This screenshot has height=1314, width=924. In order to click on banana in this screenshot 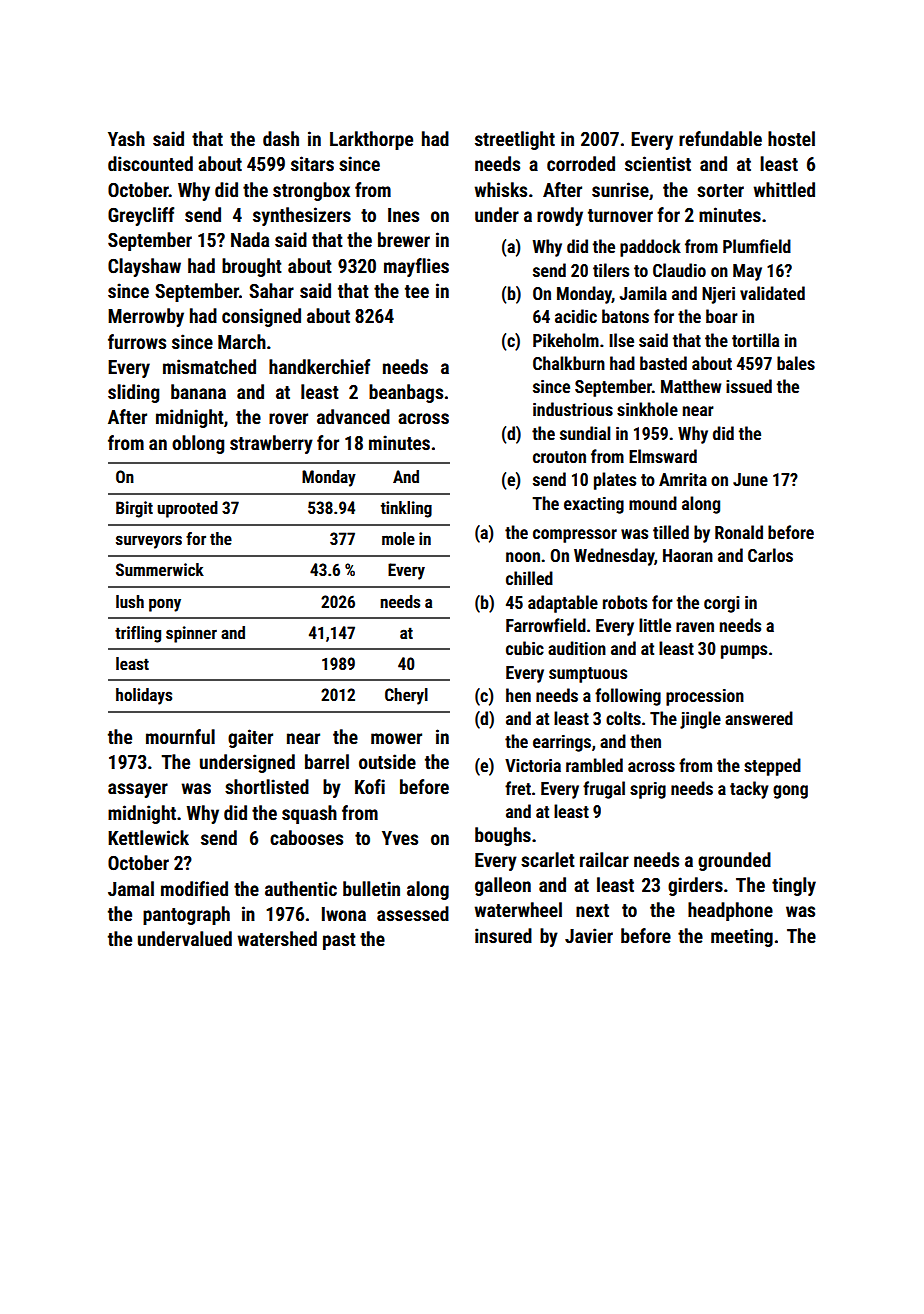, I will do `click(198, 391)`.
